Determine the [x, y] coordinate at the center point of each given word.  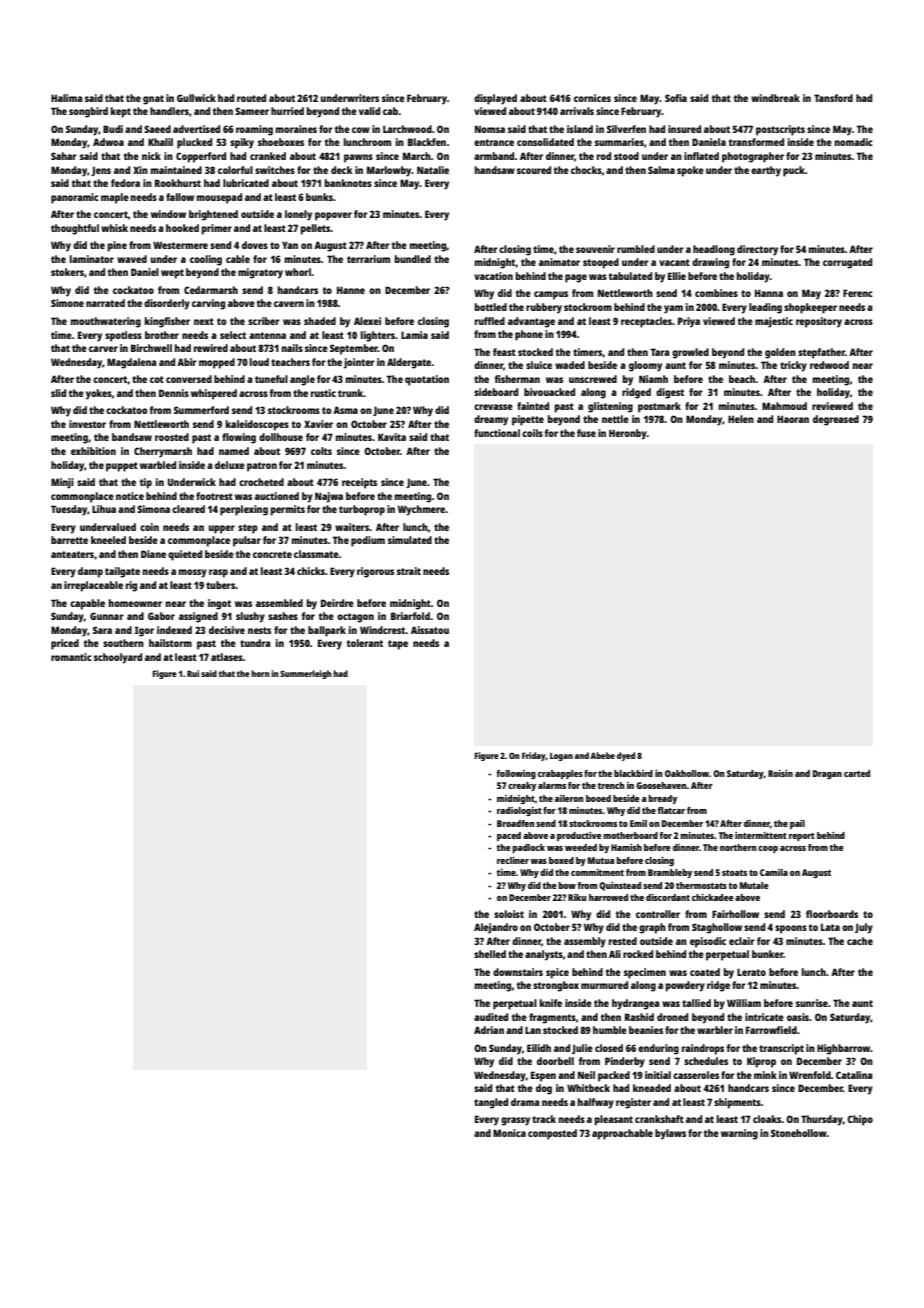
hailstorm [170, 643]
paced [509, 836]
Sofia [676, 98]
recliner [513, 860]
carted [857, 773]
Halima [67, 98]
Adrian [489, 1030]
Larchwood [407, 129]
